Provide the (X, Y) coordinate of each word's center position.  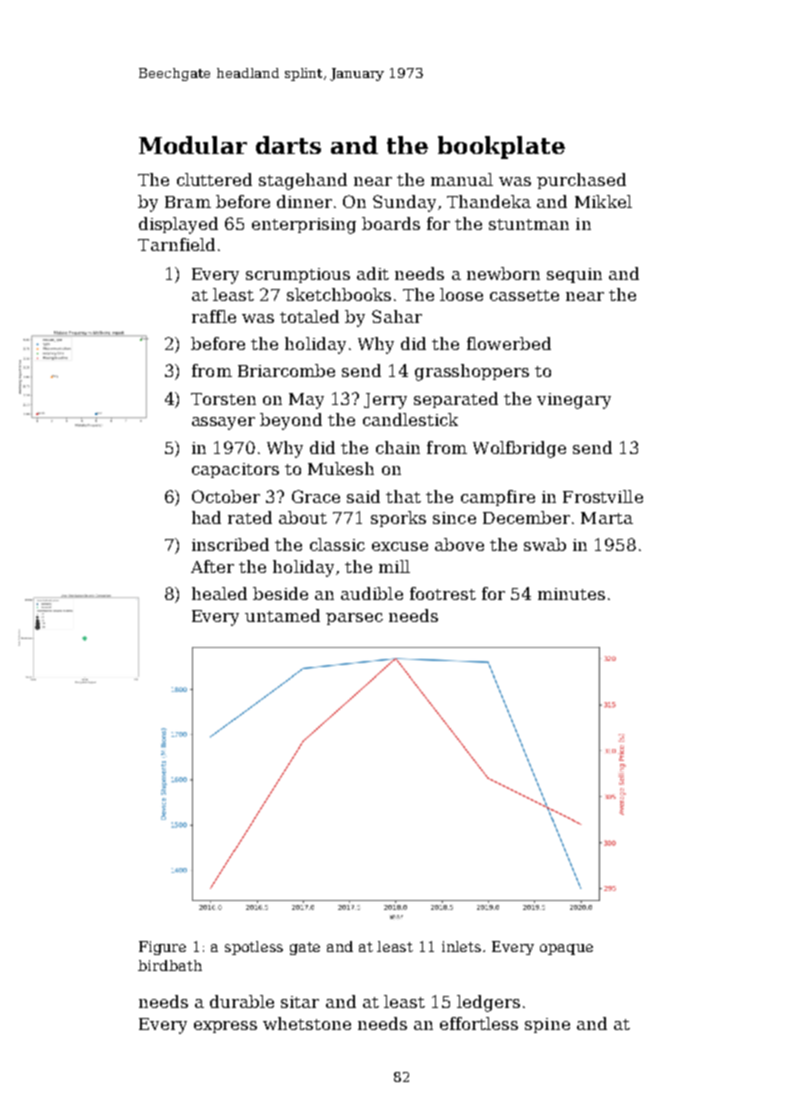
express (225, 1027)
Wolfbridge (519, 449)
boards (391, 223)
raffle (214, 316)
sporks (398, 519)
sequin (574, 275)
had (206, 517)
